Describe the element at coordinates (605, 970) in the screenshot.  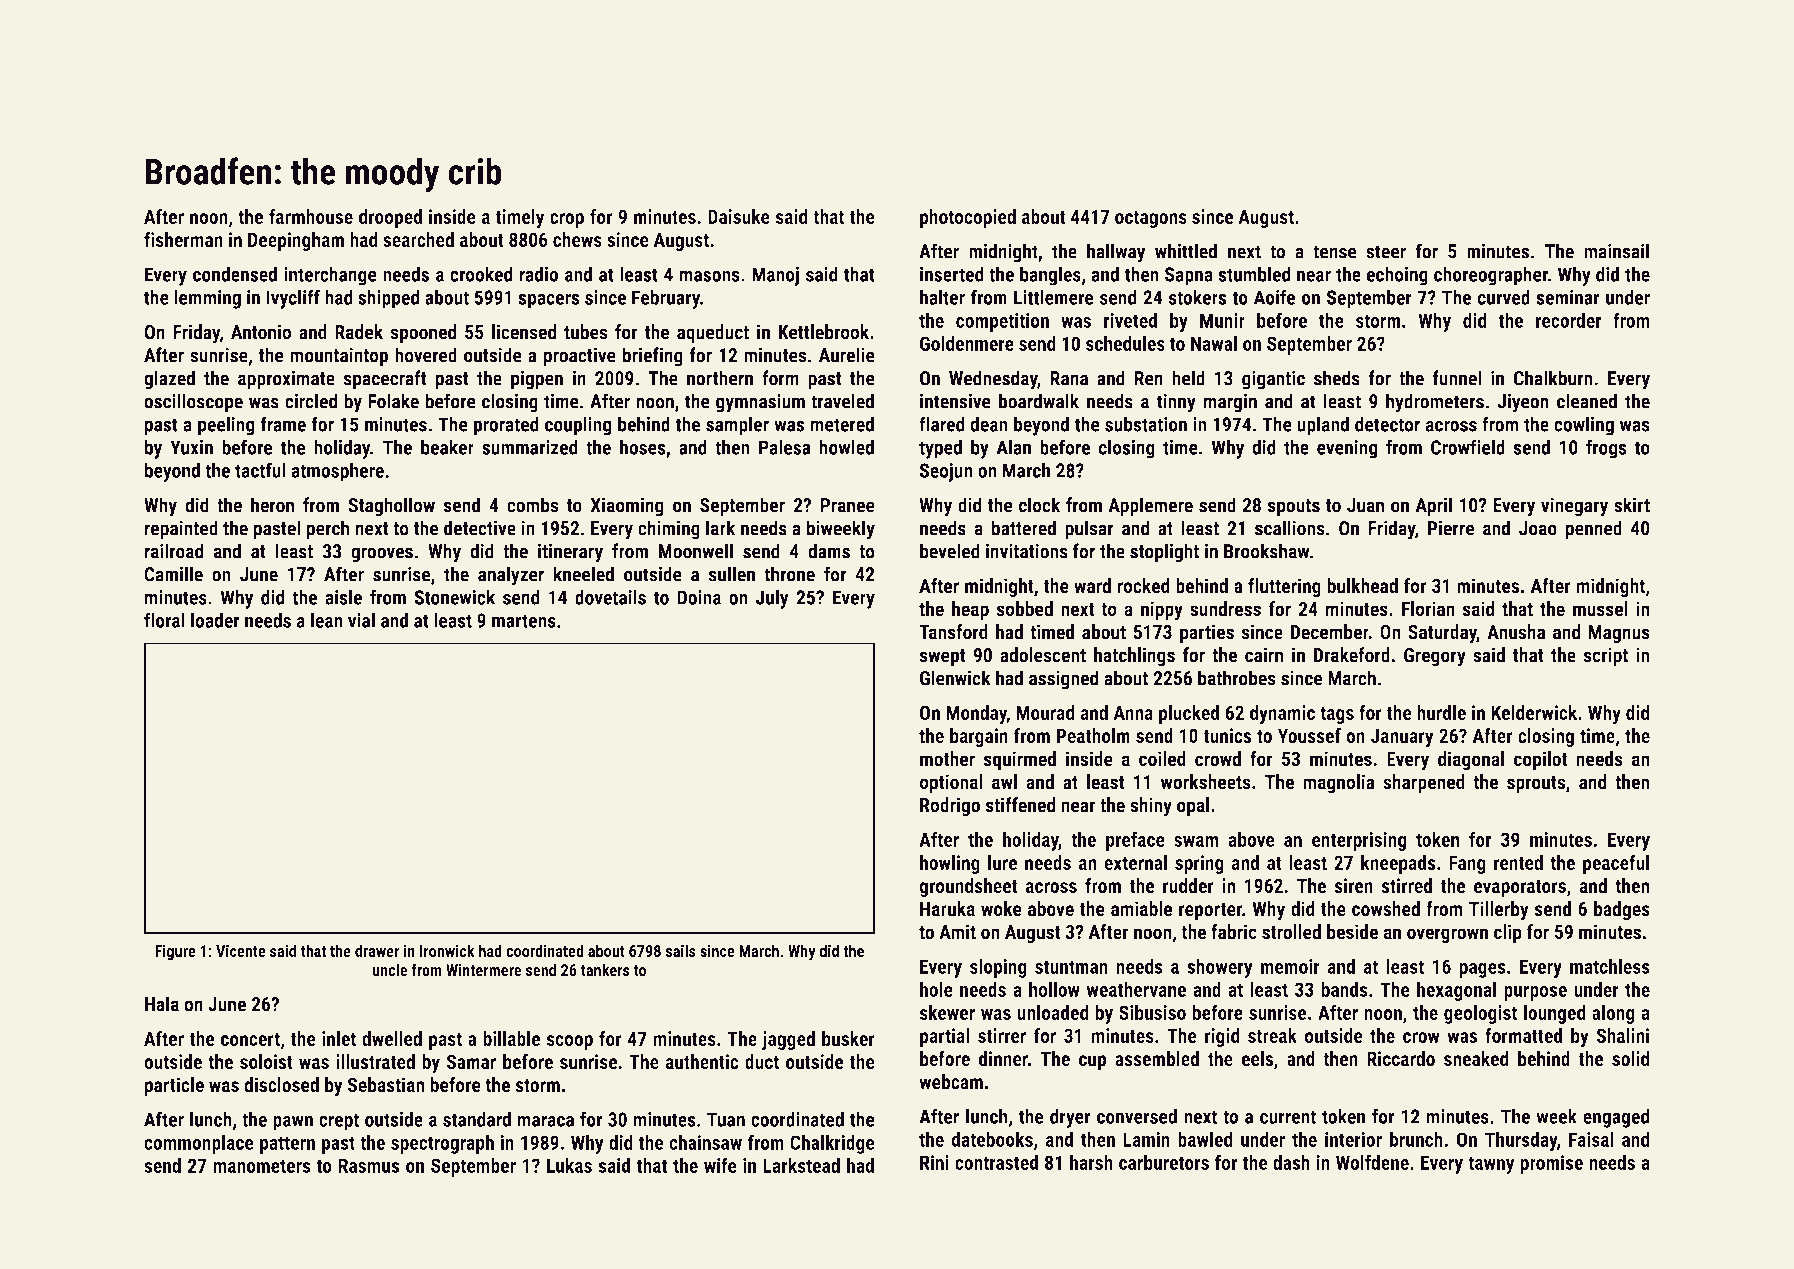
I see `tankers` at that location.
